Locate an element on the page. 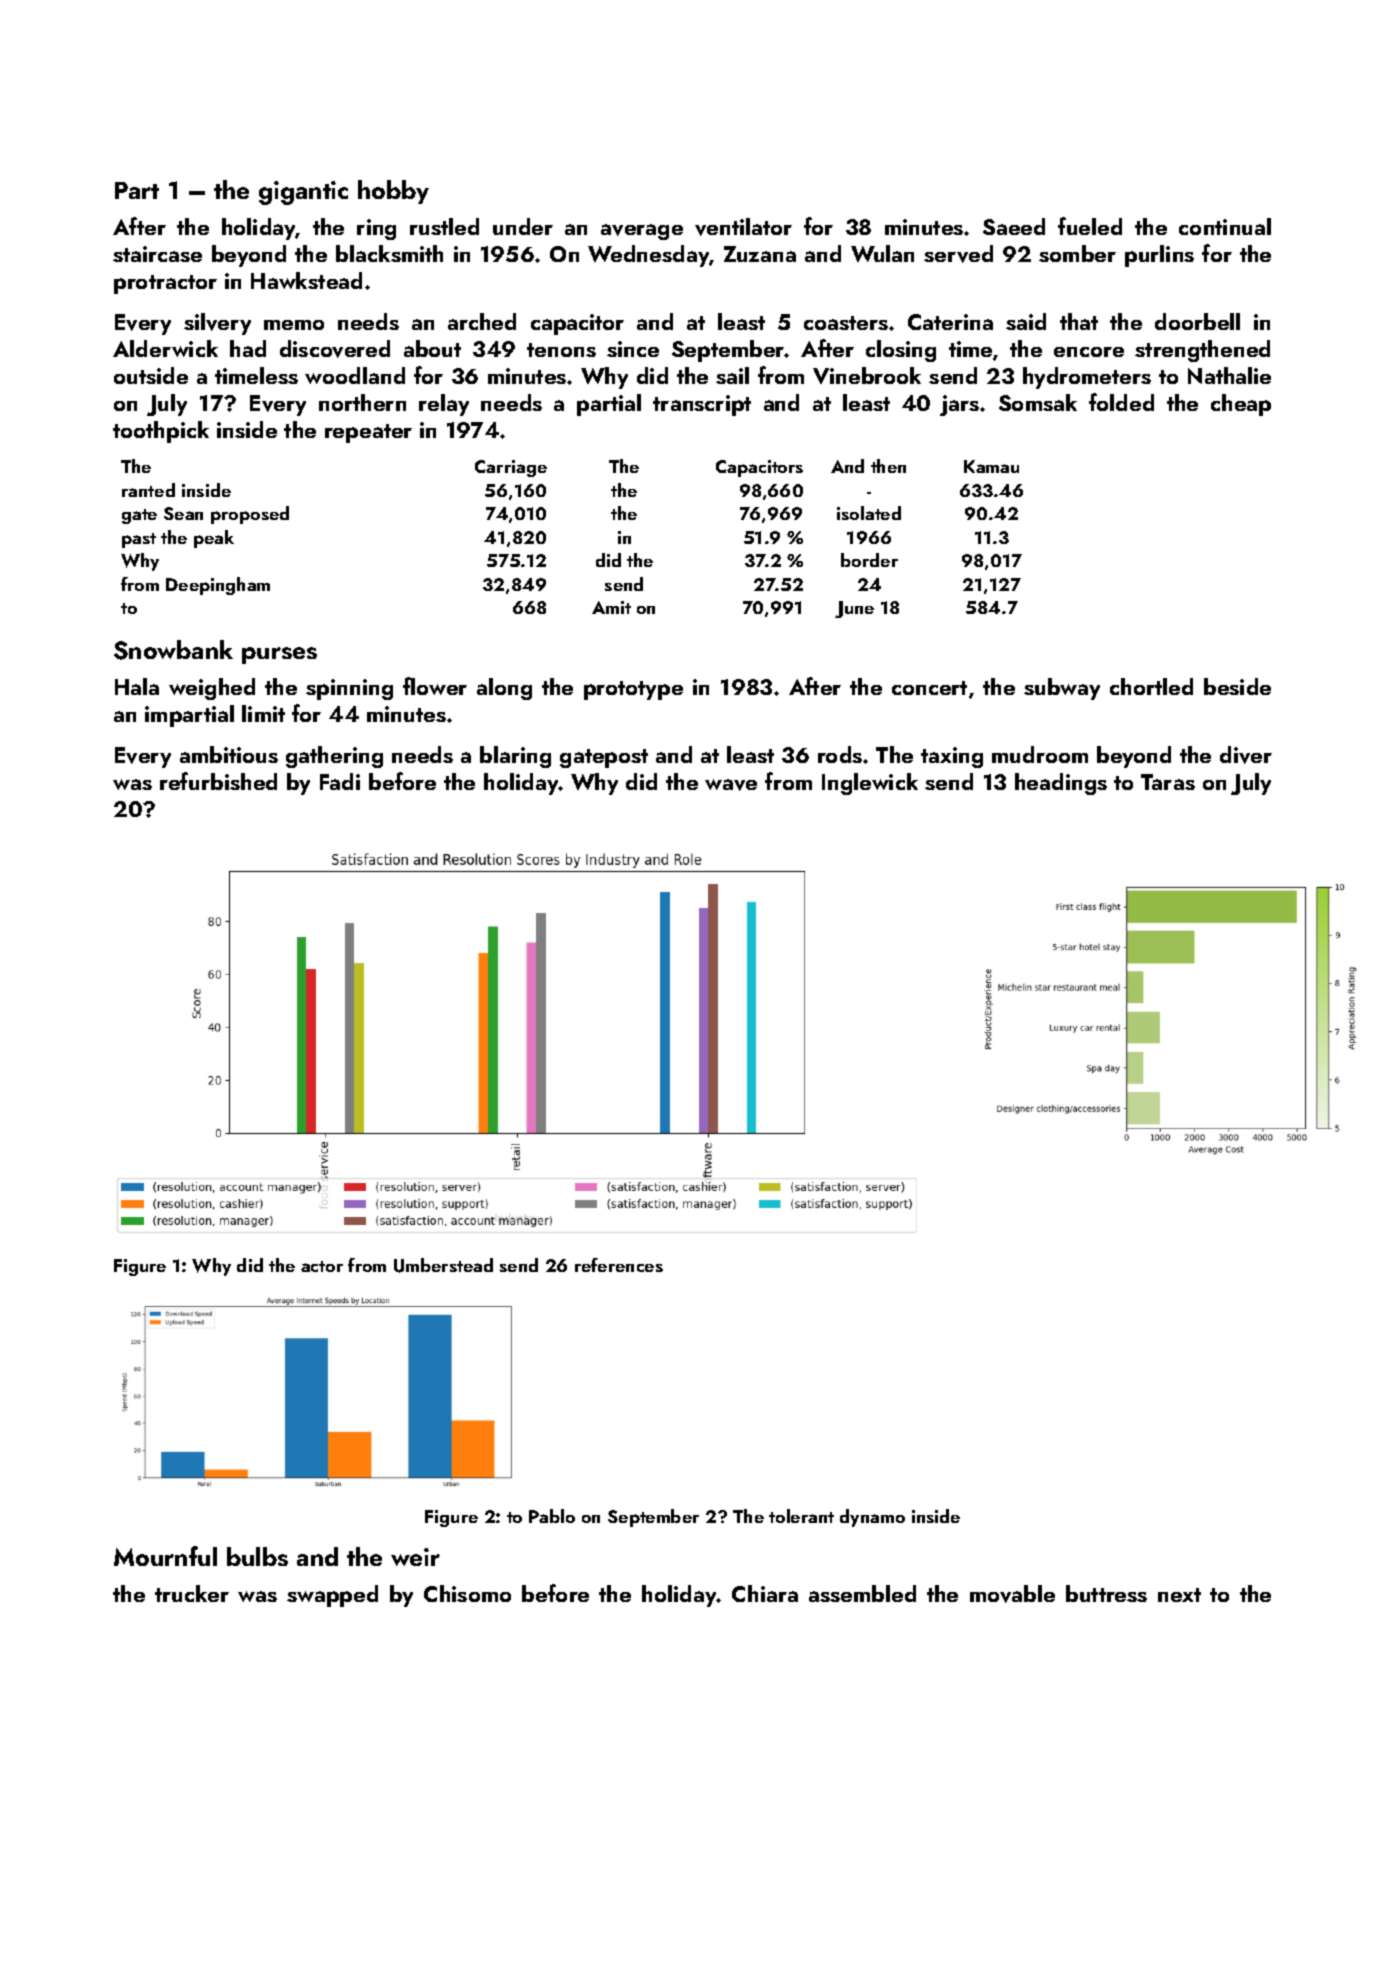 The image size is (1386, 1969). refurbished is located at coordinates (218, 781).
